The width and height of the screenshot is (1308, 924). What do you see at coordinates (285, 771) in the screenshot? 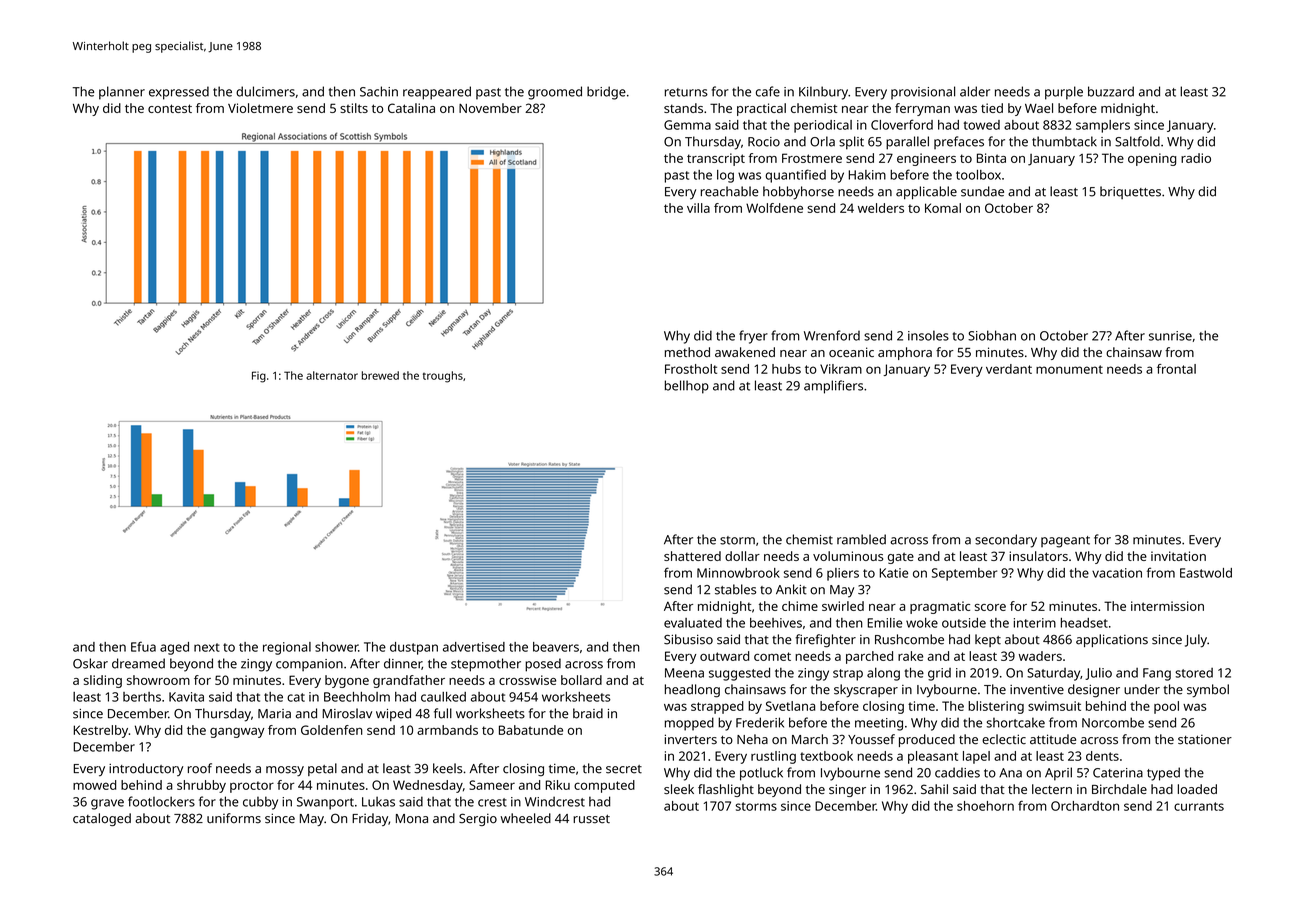
I see `mossy` at bounding box center [285, 771].
